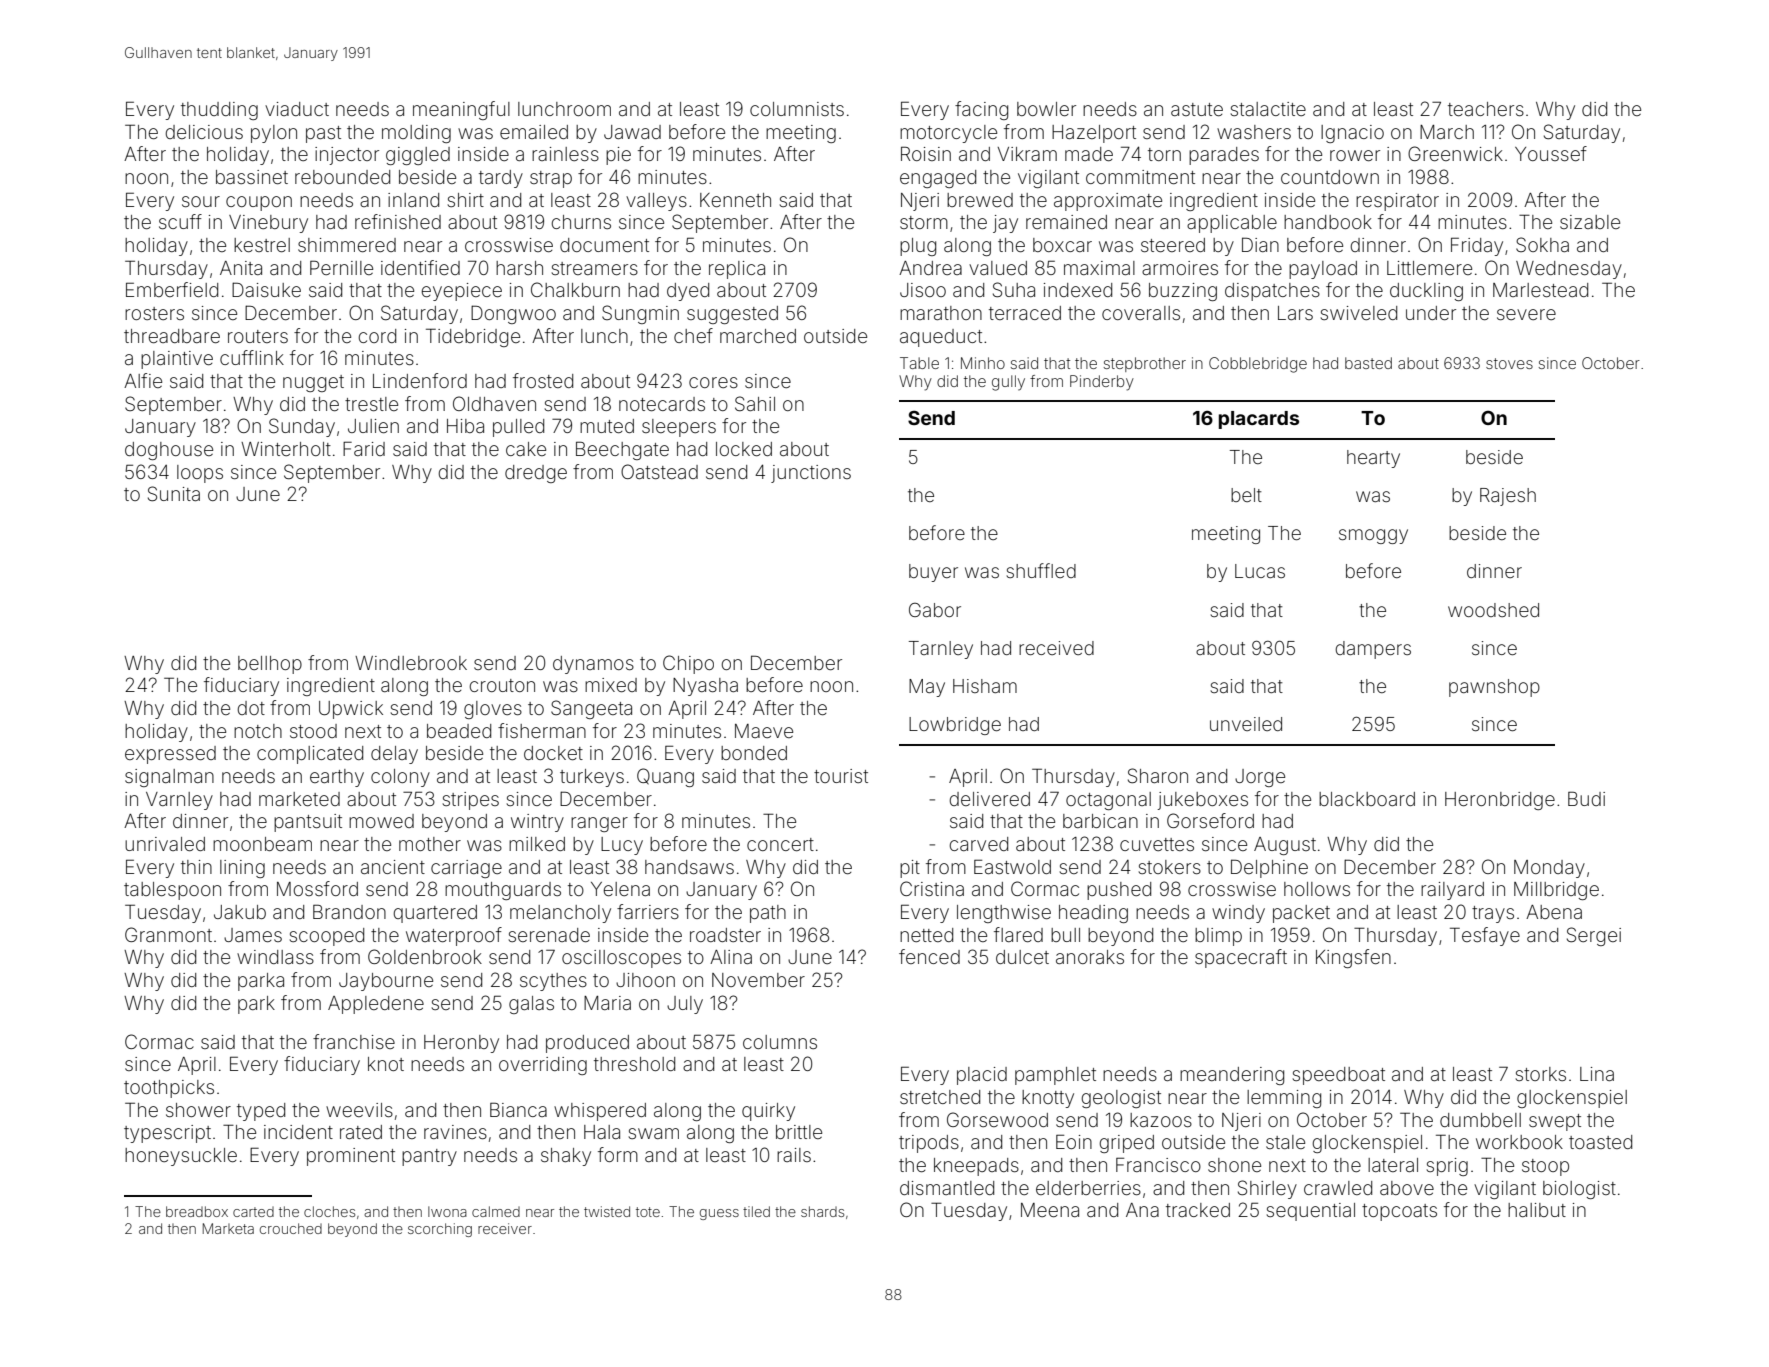 The width and height of the screenshot is (1769, 1367). I want to click on Sahil, so click(755, 403).
